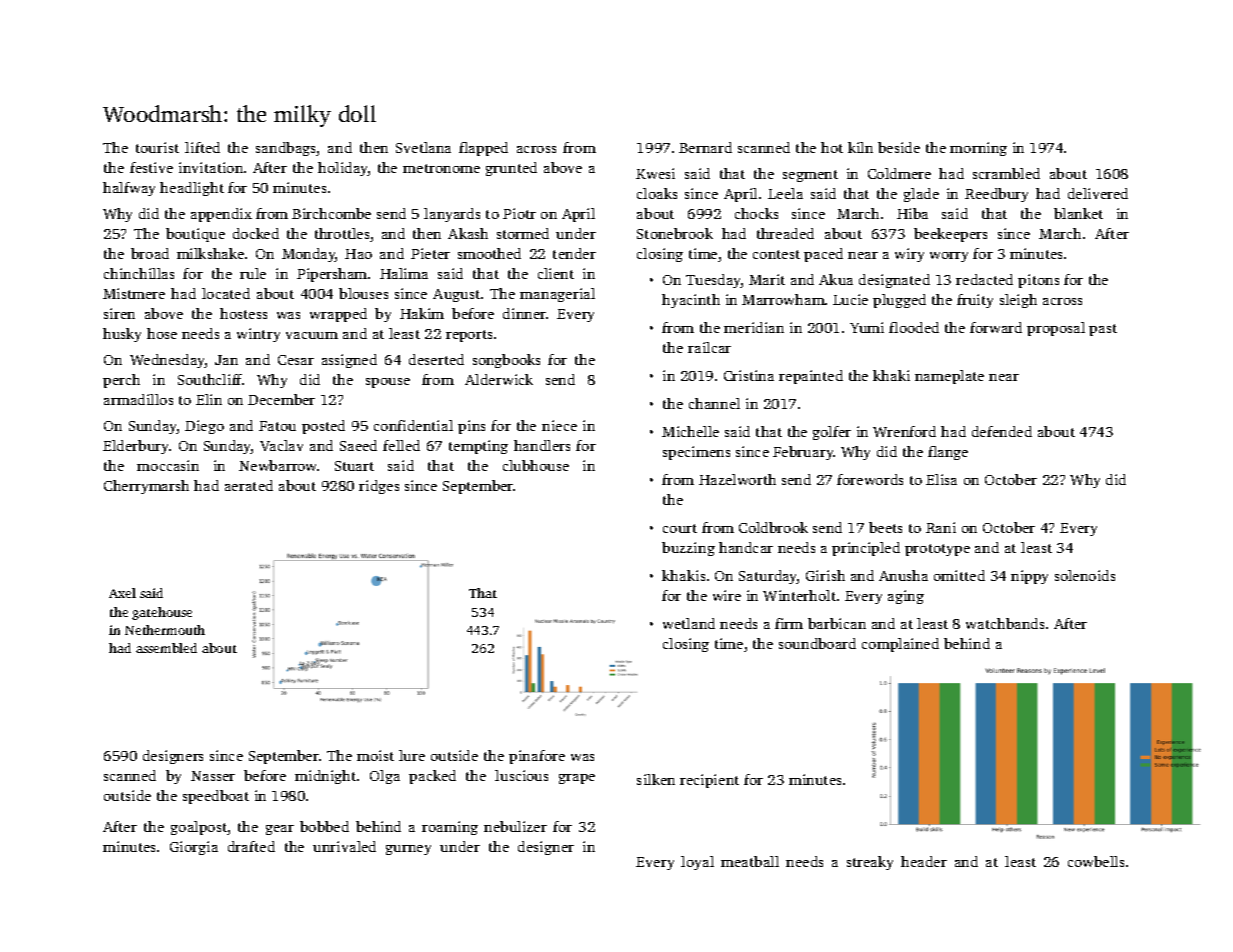 The width and height of the page is (1233, 952). Describe the element at coordinates (1103, 330) in the page. I see `past` at that location.
